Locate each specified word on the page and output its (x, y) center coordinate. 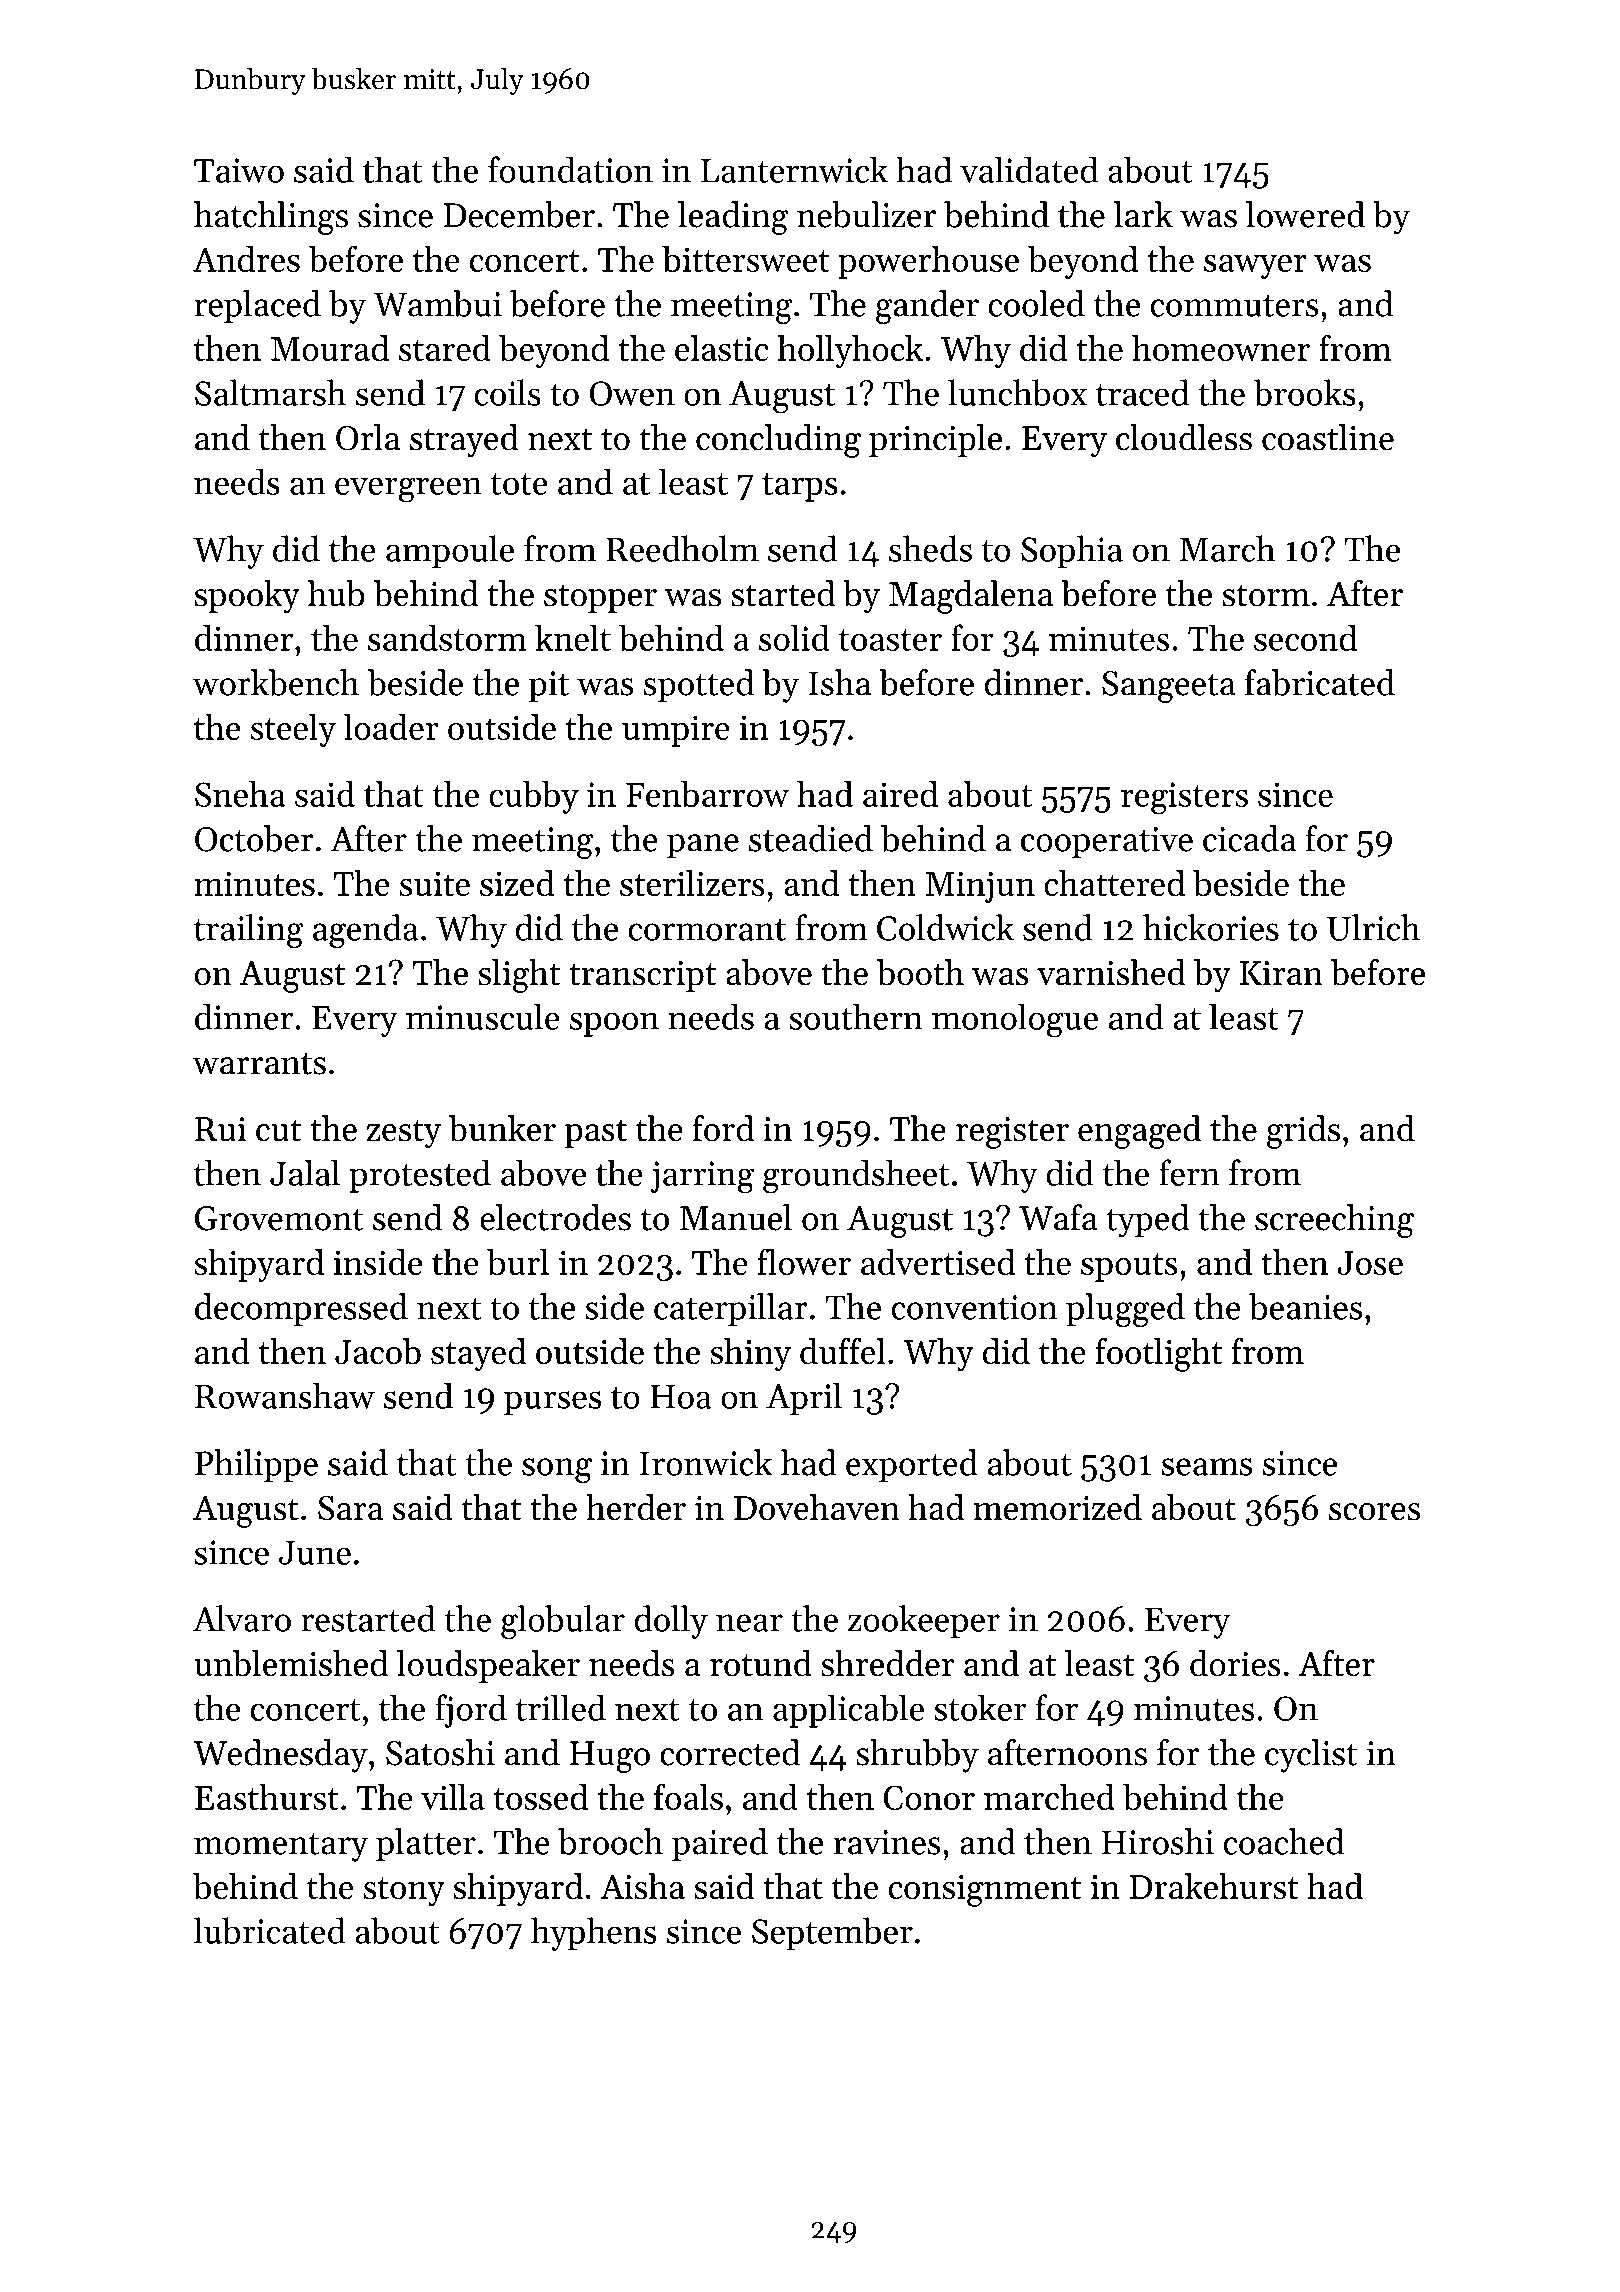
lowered (1305, 214)
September (832, 1934)
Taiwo (239, 170)
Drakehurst (1214, 1886)
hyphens (594, 1934)
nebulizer (866, 214)
